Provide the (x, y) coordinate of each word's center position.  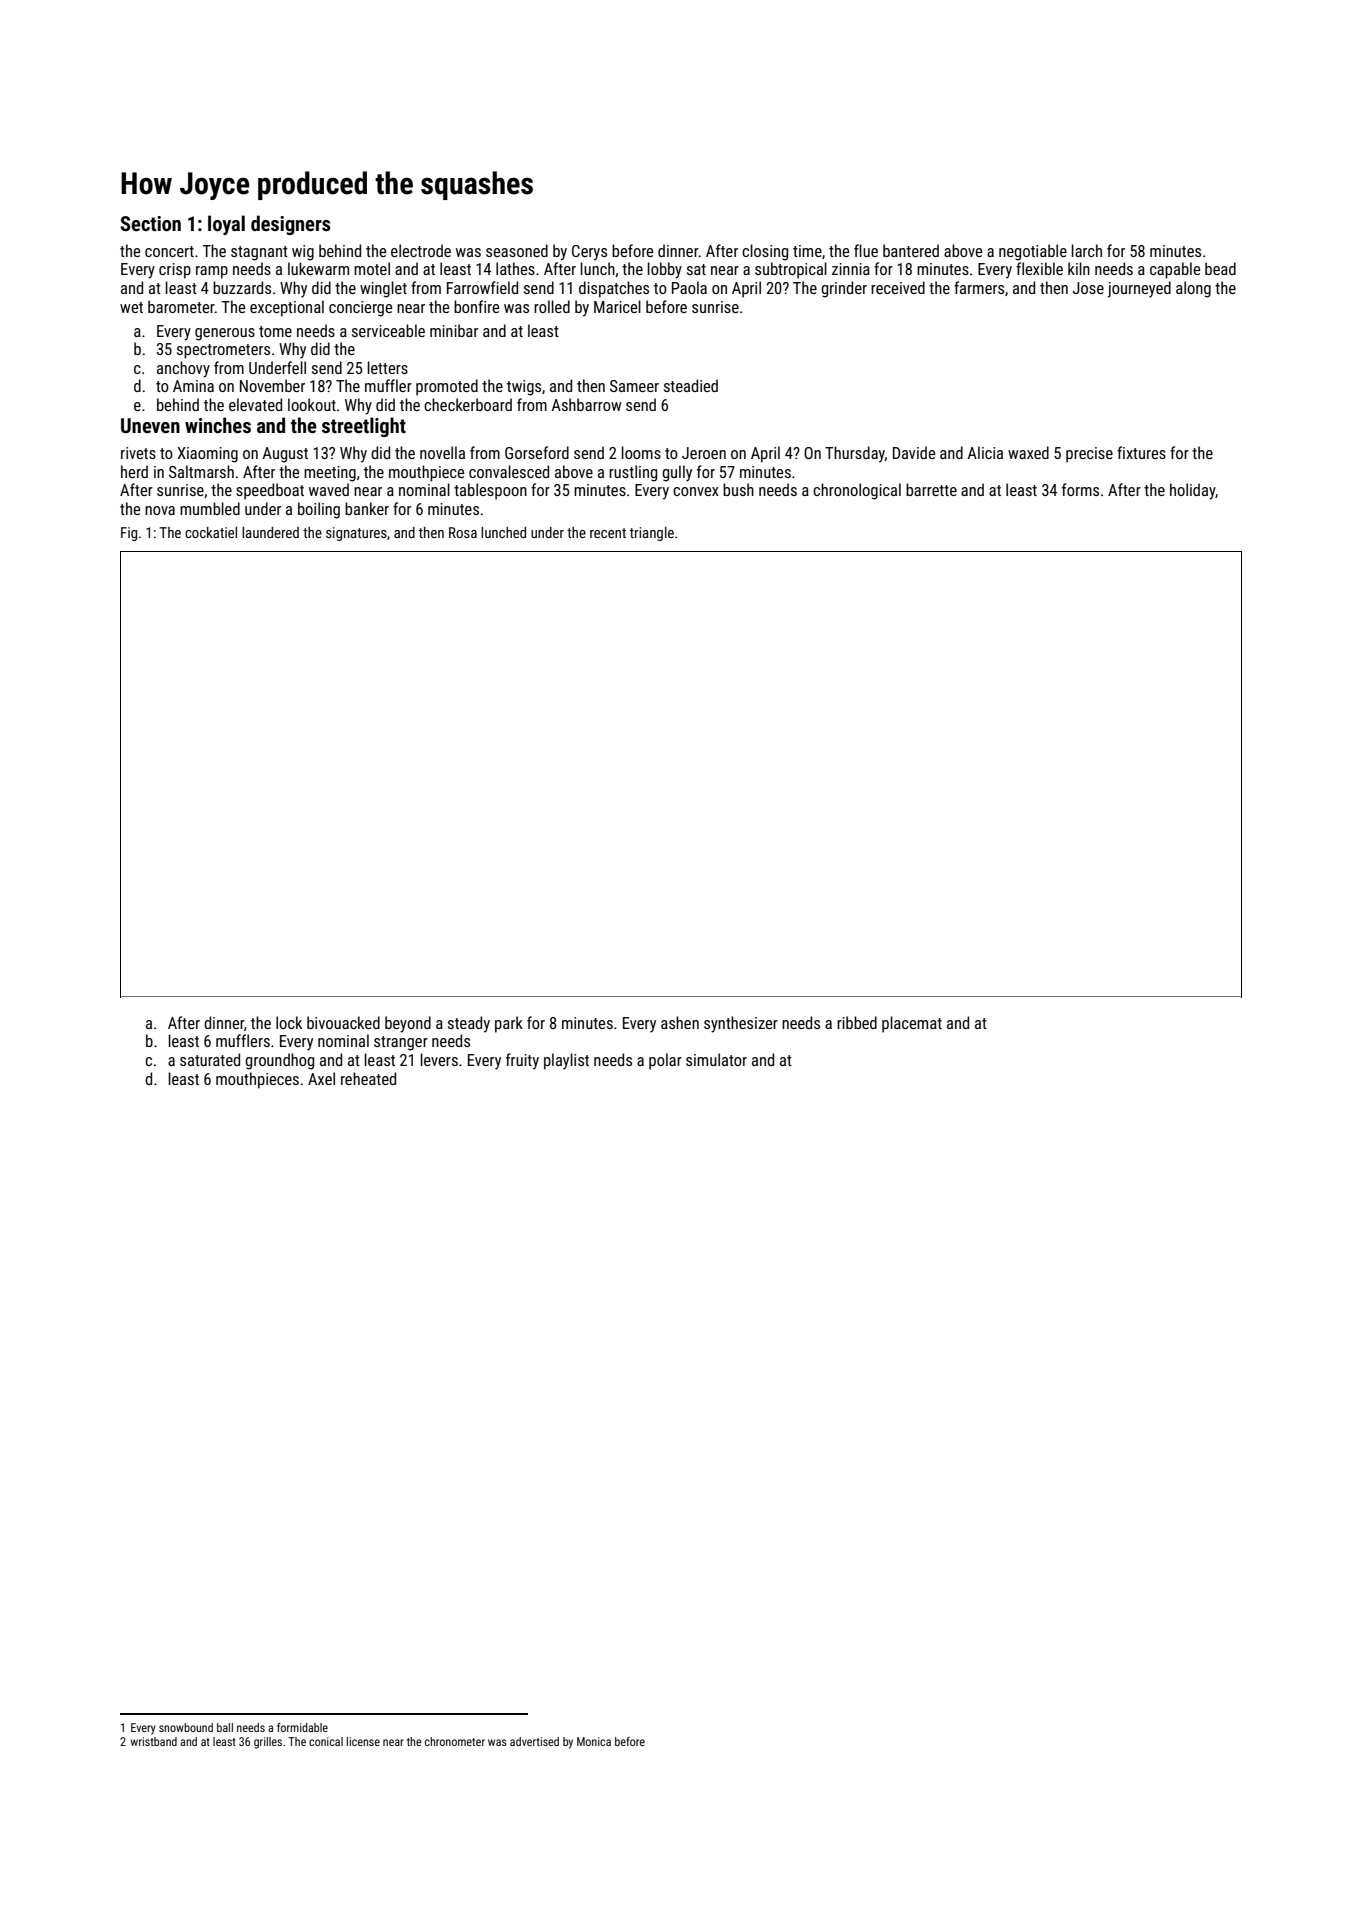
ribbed (857, 1022)
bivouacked (343, 1022)
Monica (594, 1741)
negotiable (1033, 252)
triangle (652, 534)
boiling (319, 510)
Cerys (589, 253)
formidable (302, 1727)
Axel (321, 1078)
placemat (912, 1024)
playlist (566, 1061)
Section (150, 223)
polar (665, 1061)
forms (1080, 489)
